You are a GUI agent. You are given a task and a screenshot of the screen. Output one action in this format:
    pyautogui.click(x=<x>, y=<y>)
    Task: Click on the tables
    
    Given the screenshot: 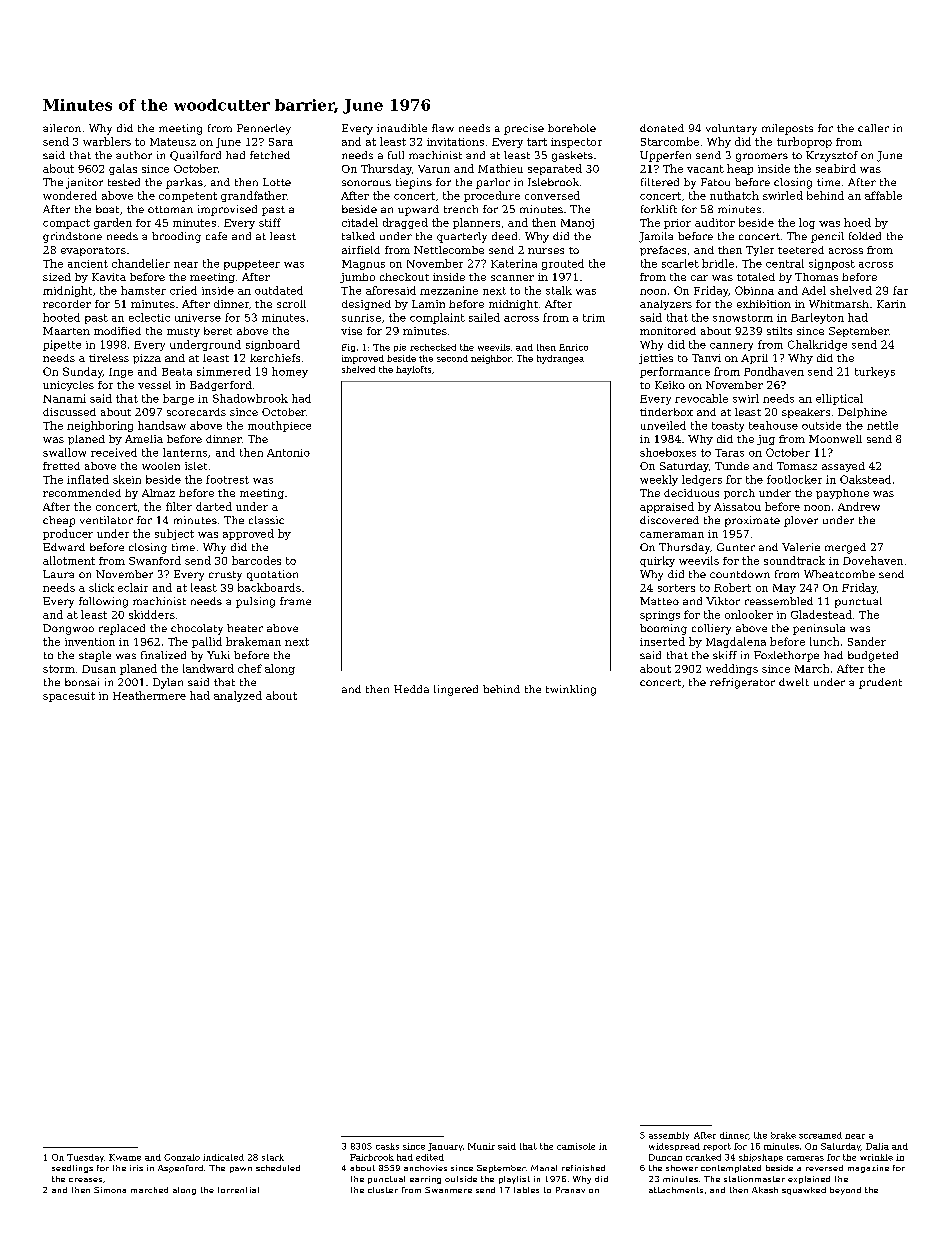 What is the action you would take?
    pyautogui.click(x=526, y=1190)
